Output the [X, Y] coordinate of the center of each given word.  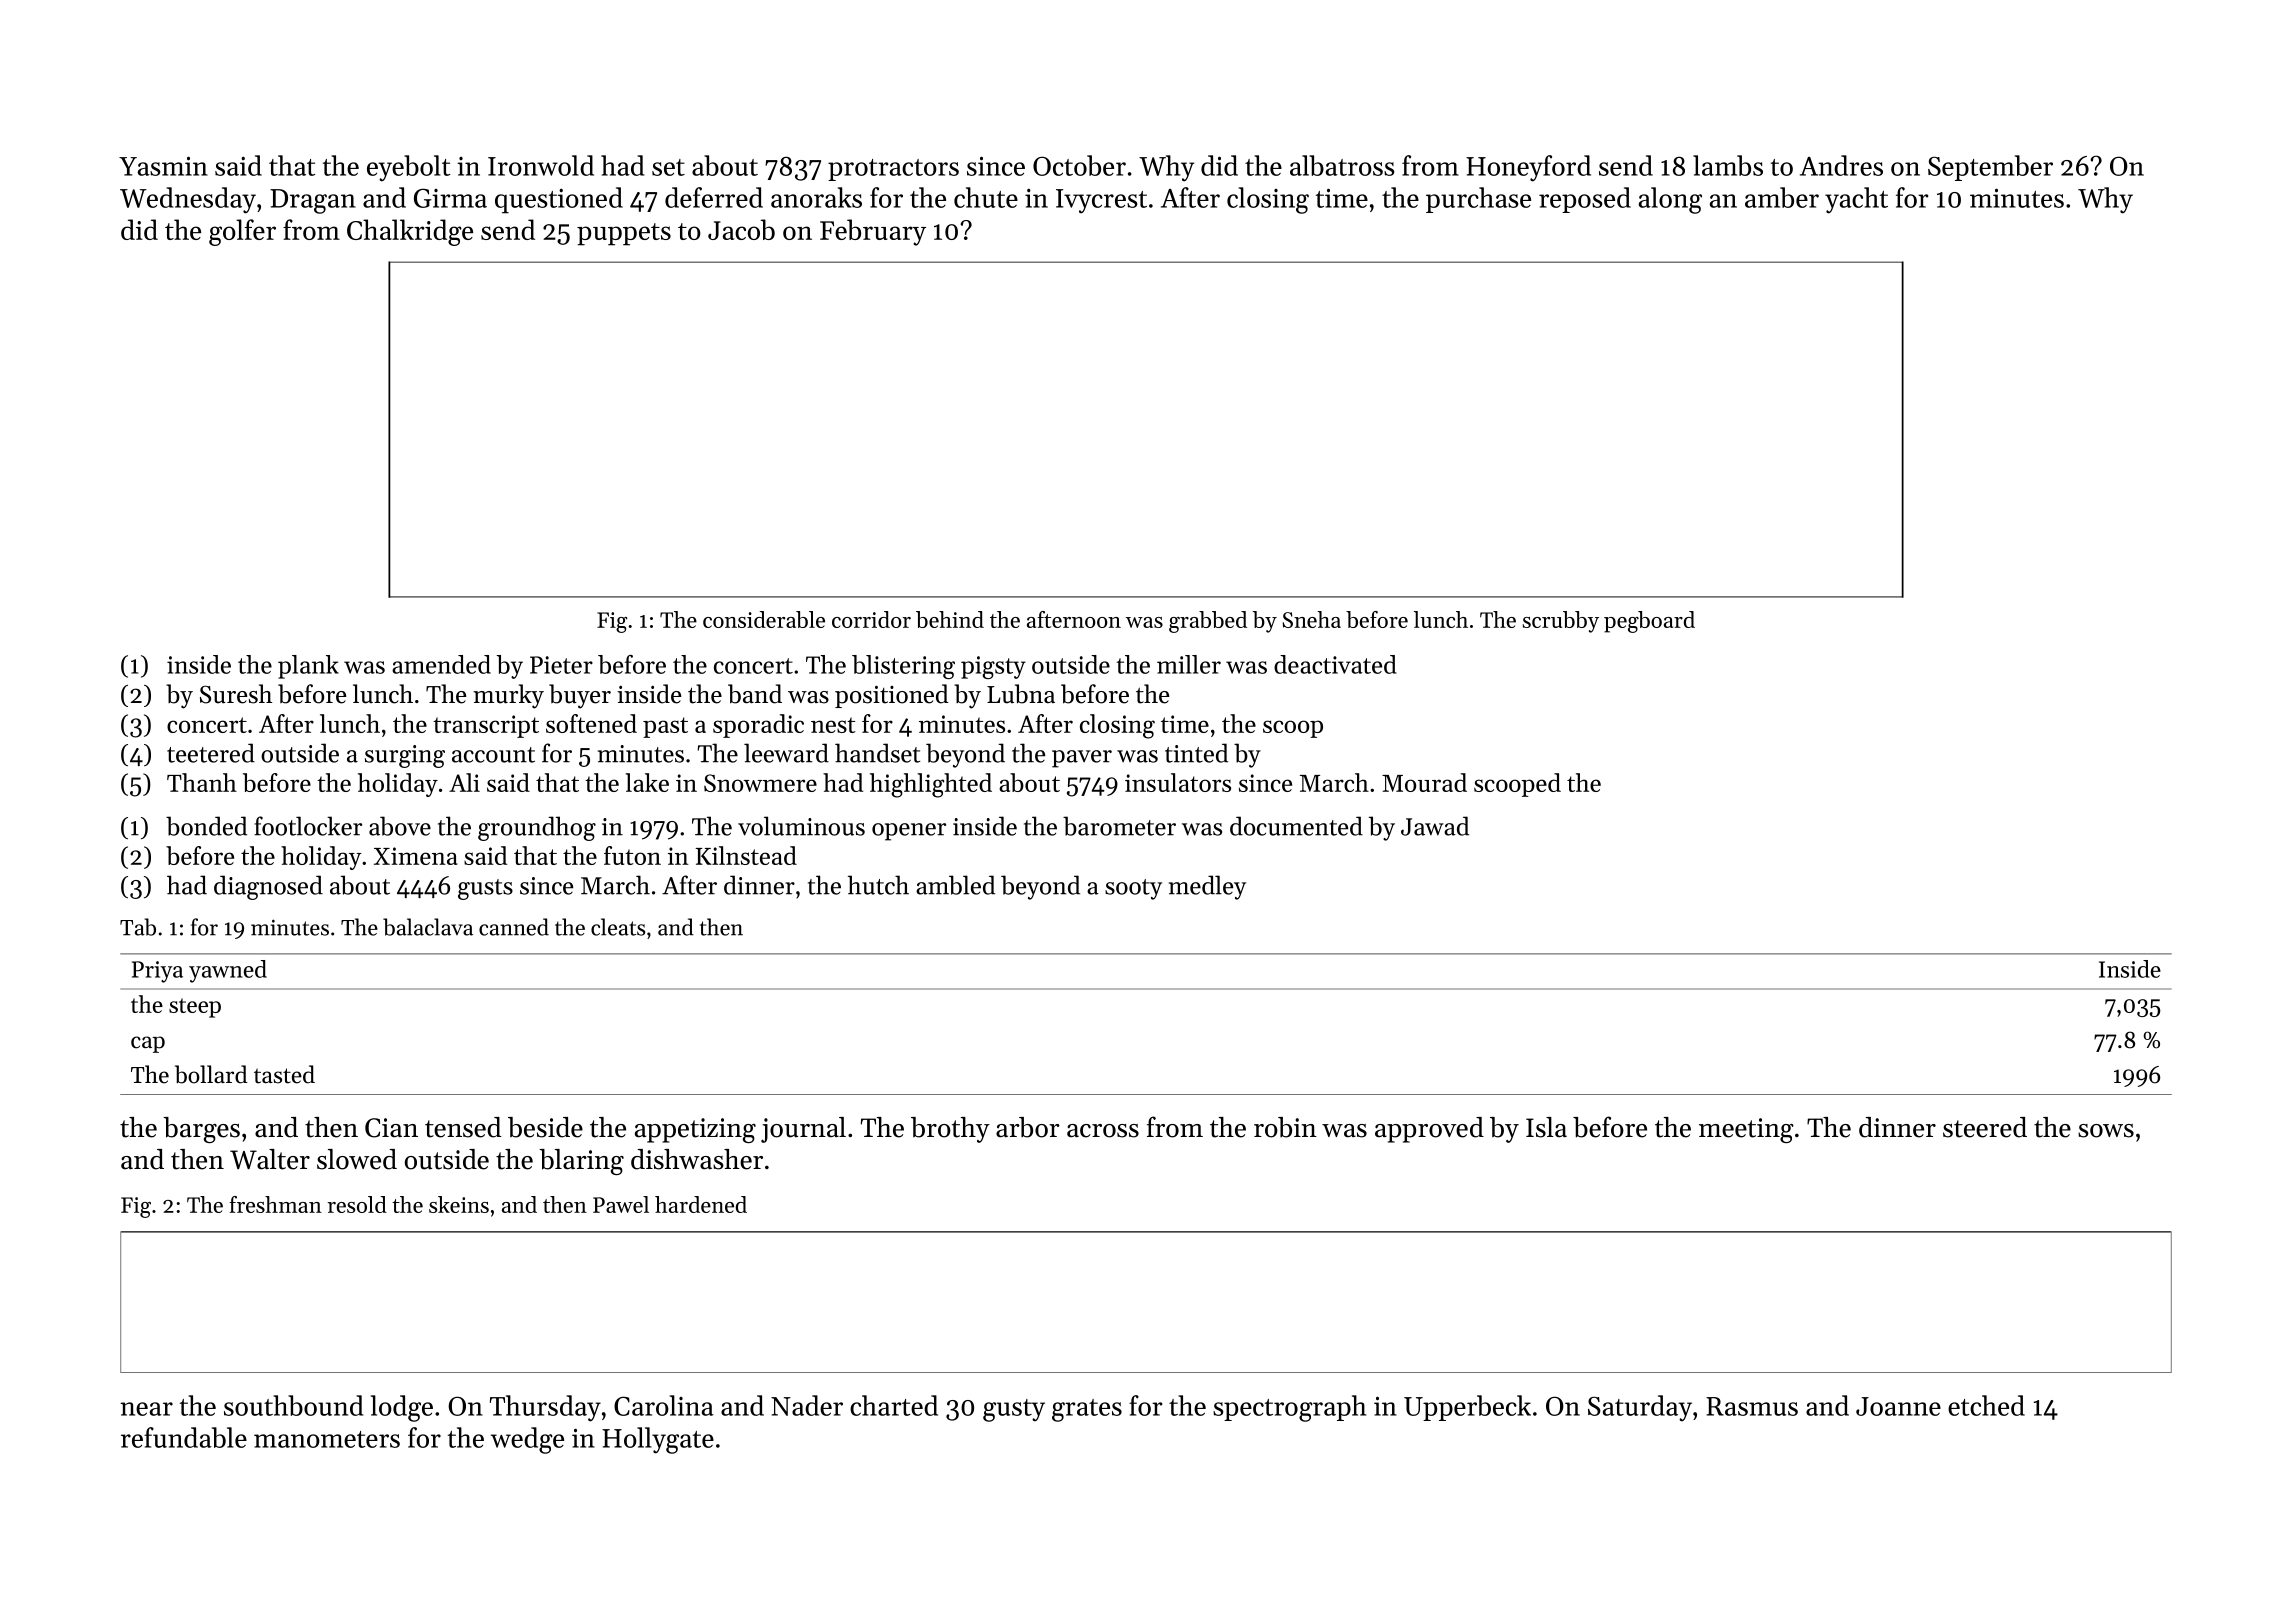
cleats [618, 927]
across [1103, 1131]
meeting [1746, 1130]
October [1079, 165]
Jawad [1435, 826]
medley [1207, 887]
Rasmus [1752, 1406]
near [146, 1409]
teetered [211, 753]
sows [2106, 1131]
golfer [242, 232]
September [1990, 168]
